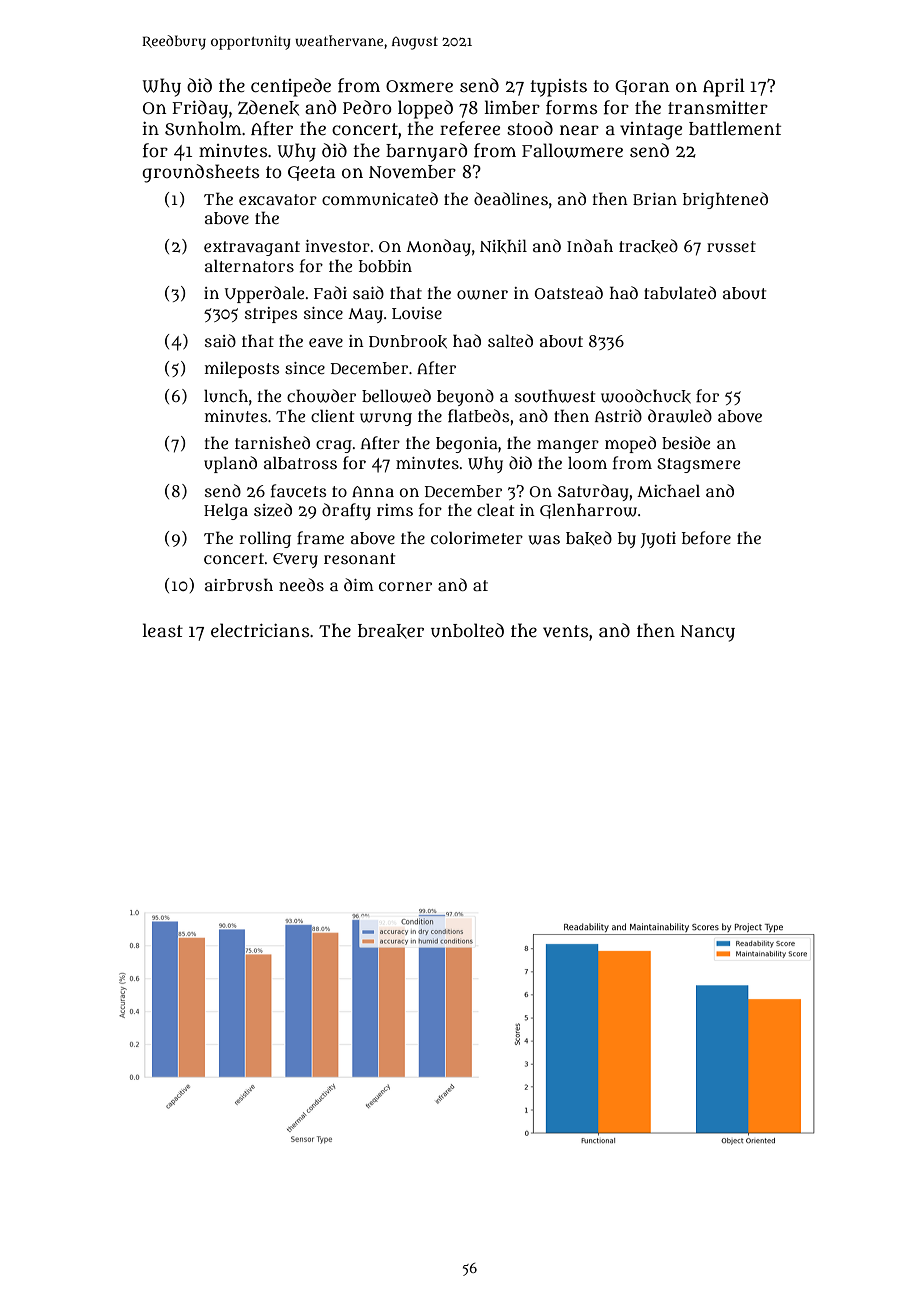 This image has width=924, height=1314. Describe the element at coordinates (300, 462) in the image. I see `albatross` at that location.
